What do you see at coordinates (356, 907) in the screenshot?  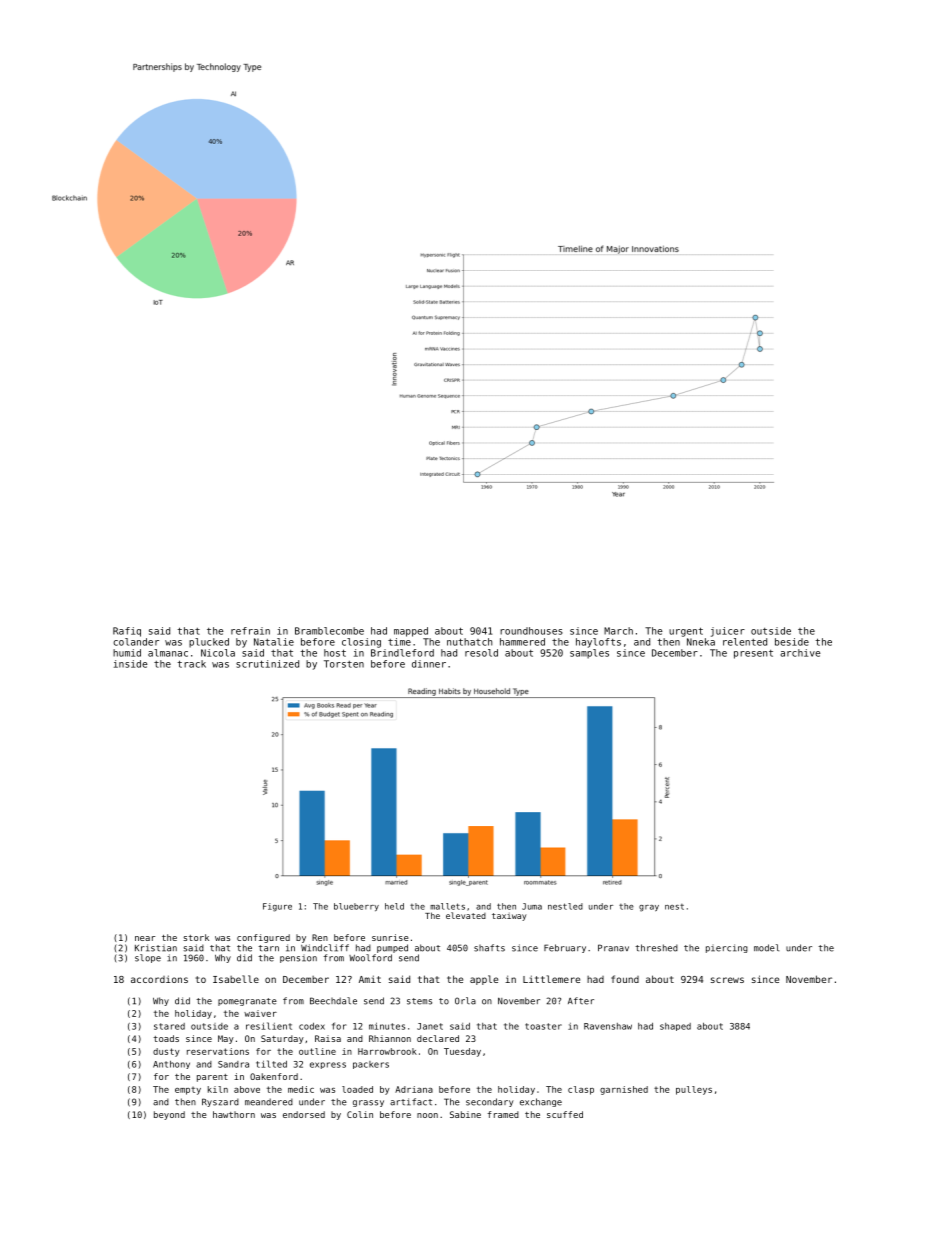 I see `blueberry` at bounding box center [356, 907].
